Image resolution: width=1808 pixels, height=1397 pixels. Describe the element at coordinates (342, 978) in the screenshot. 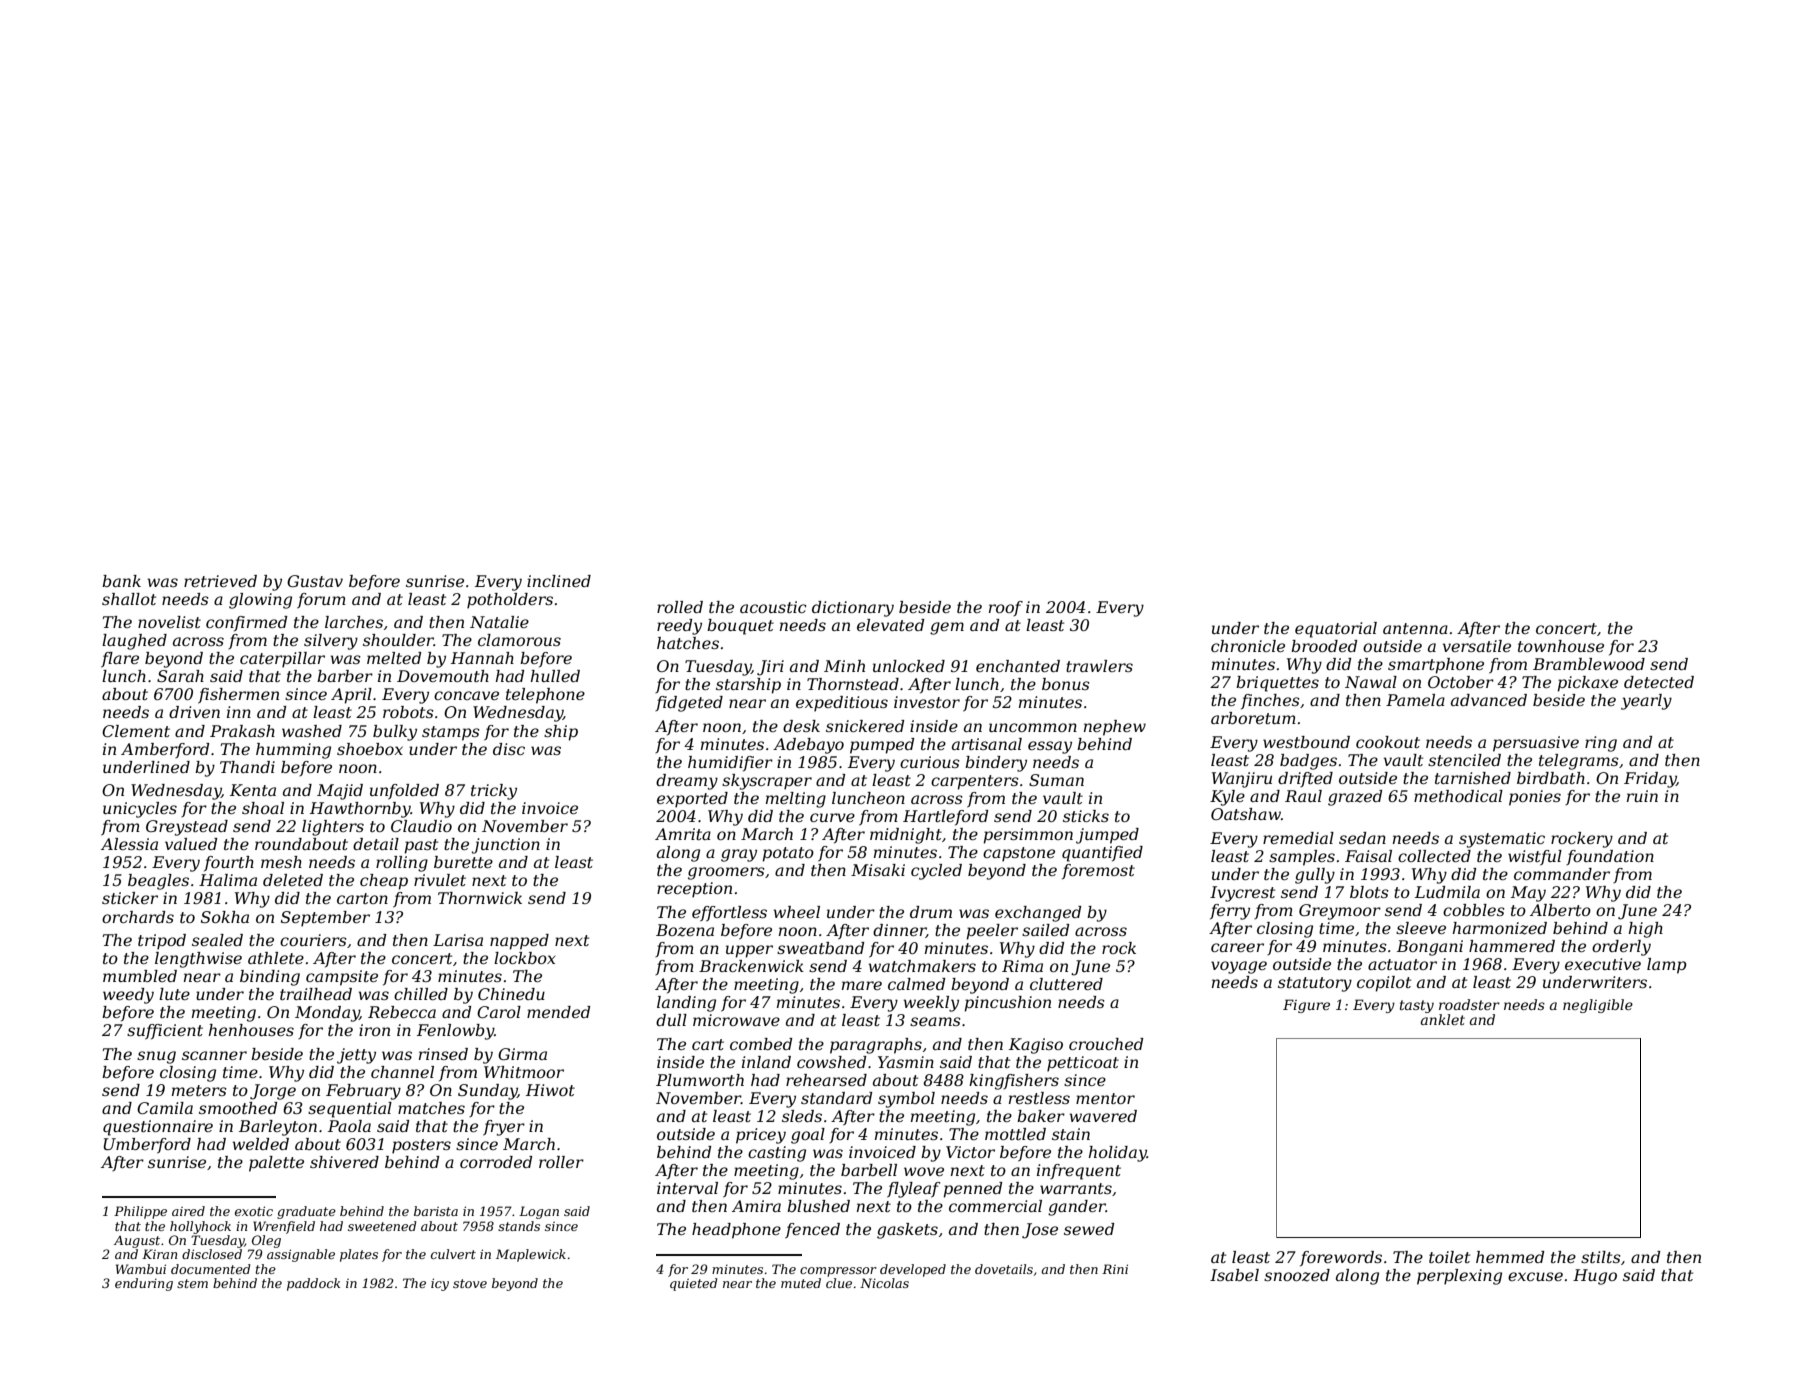

I see `campsite` at that location.
